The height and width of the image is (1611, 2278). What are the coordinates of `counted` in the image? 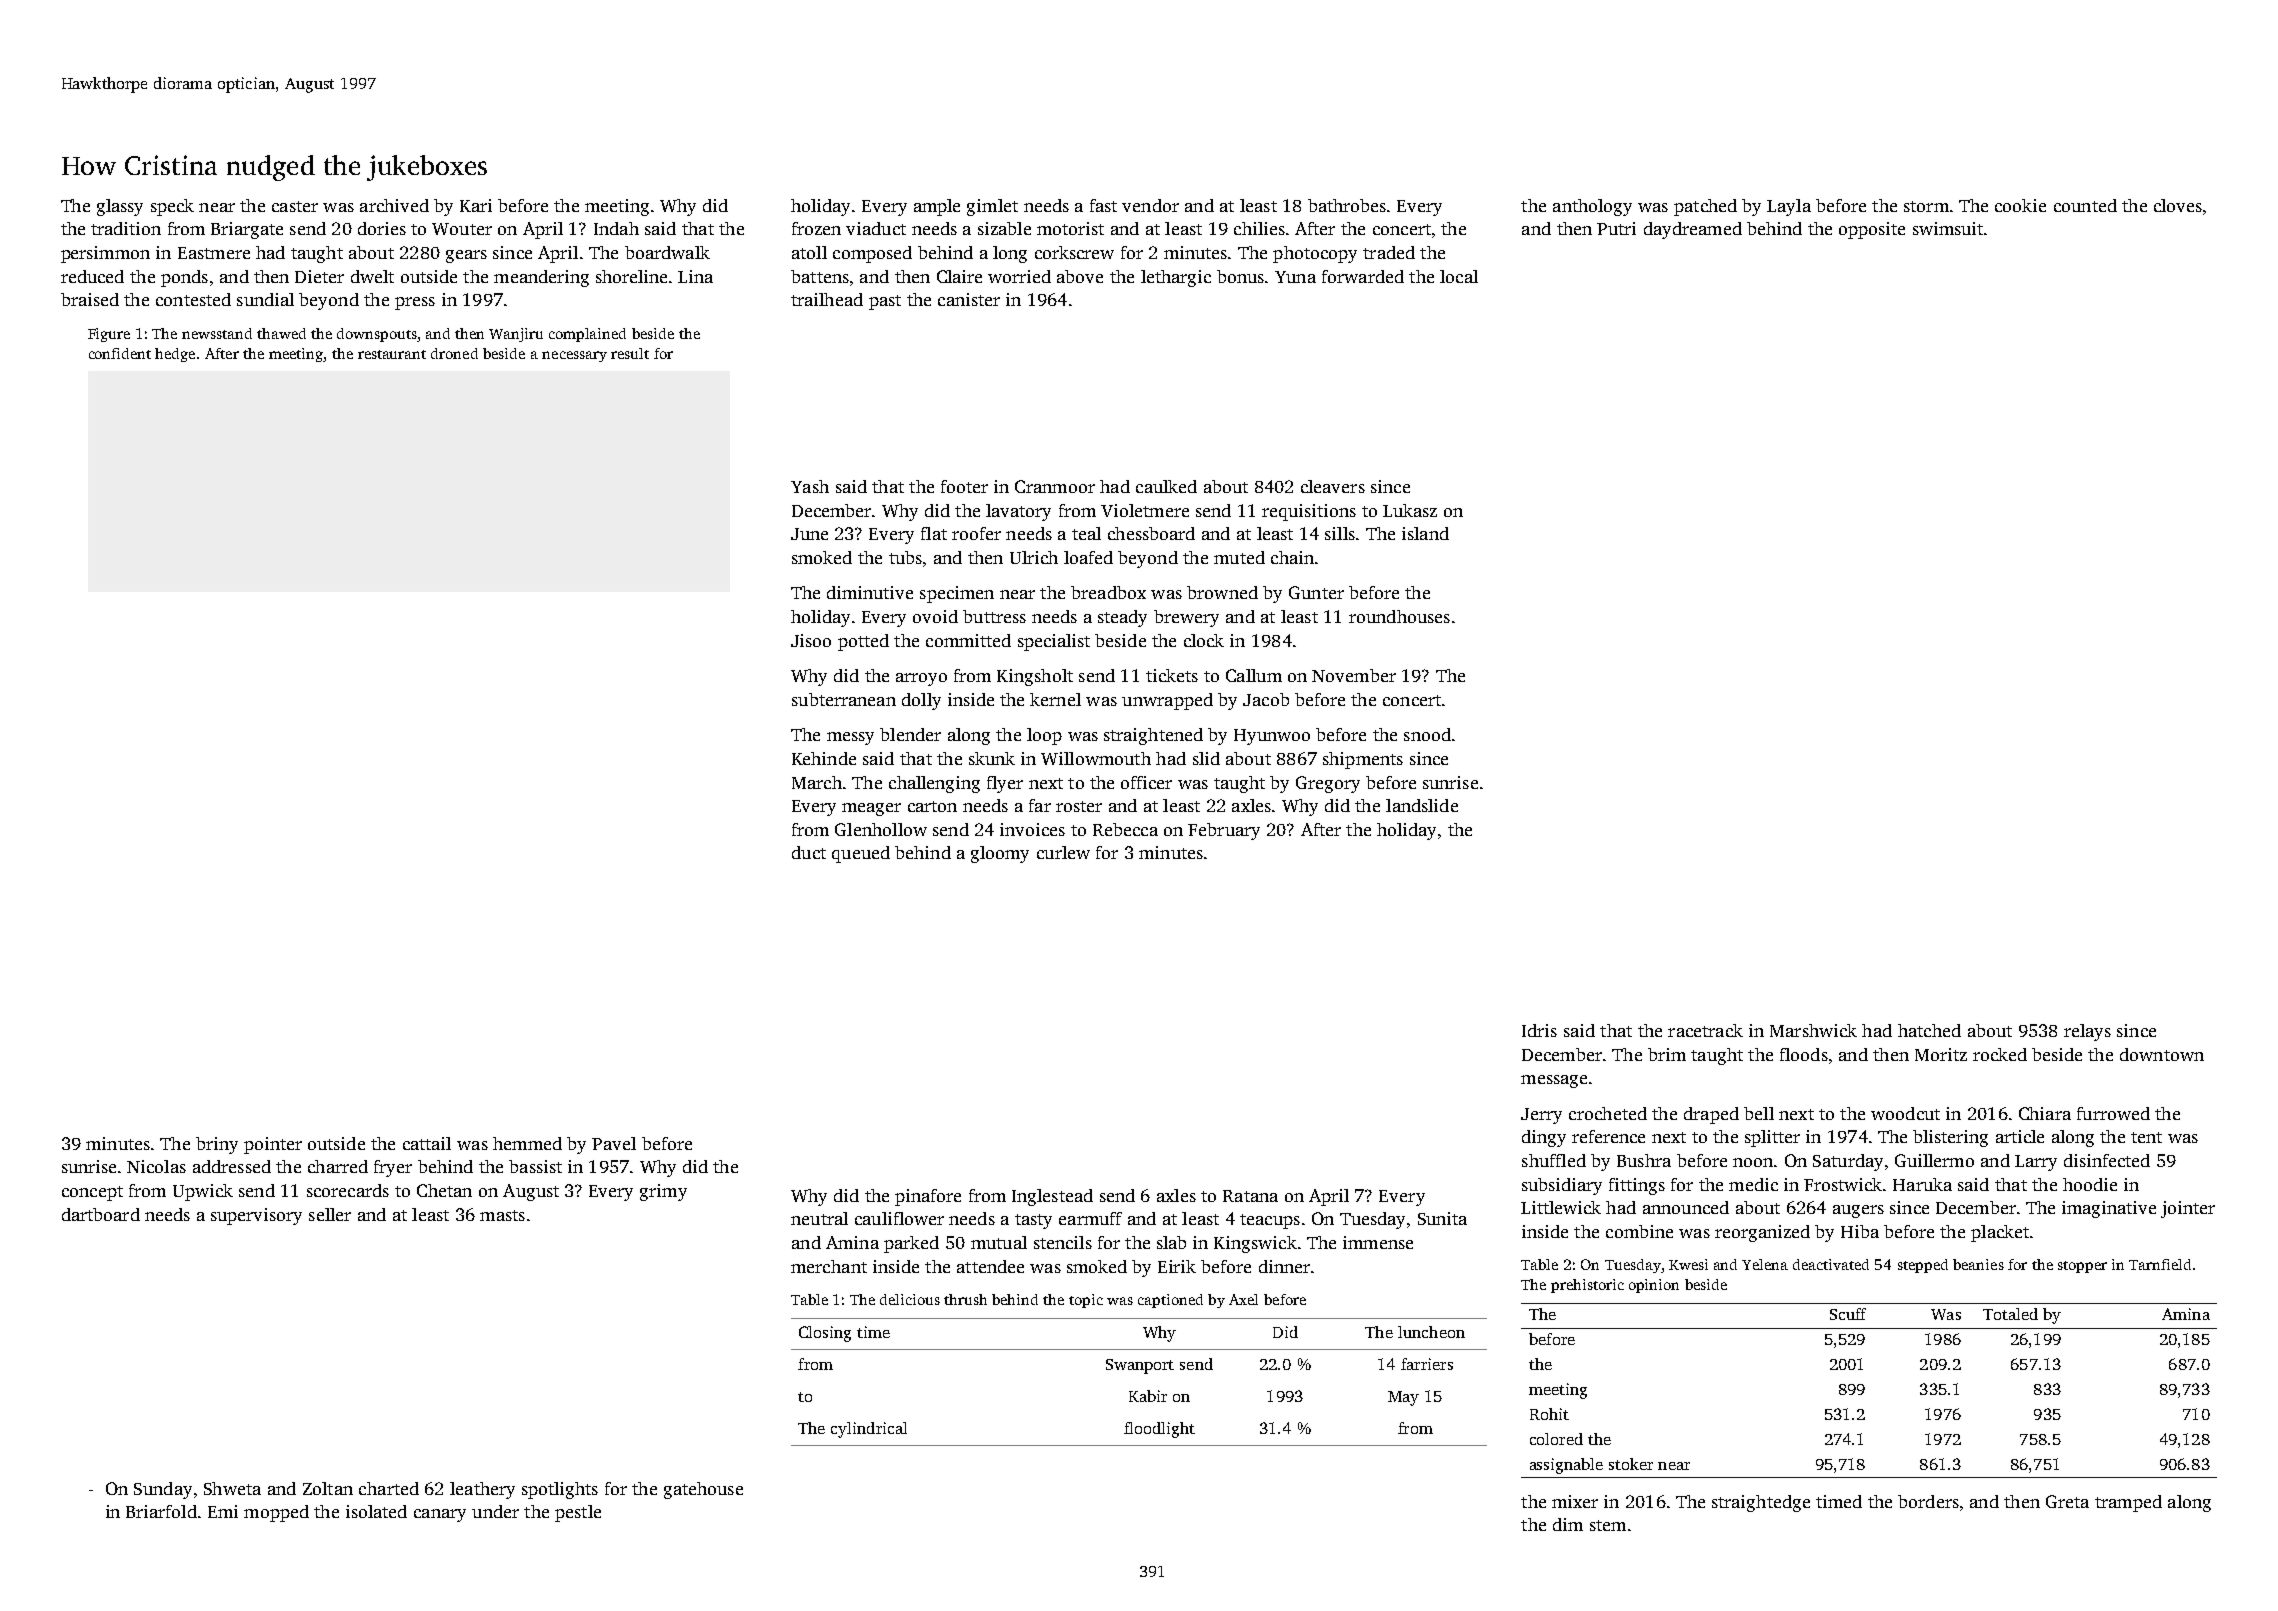 It's located at (2085, 205).
